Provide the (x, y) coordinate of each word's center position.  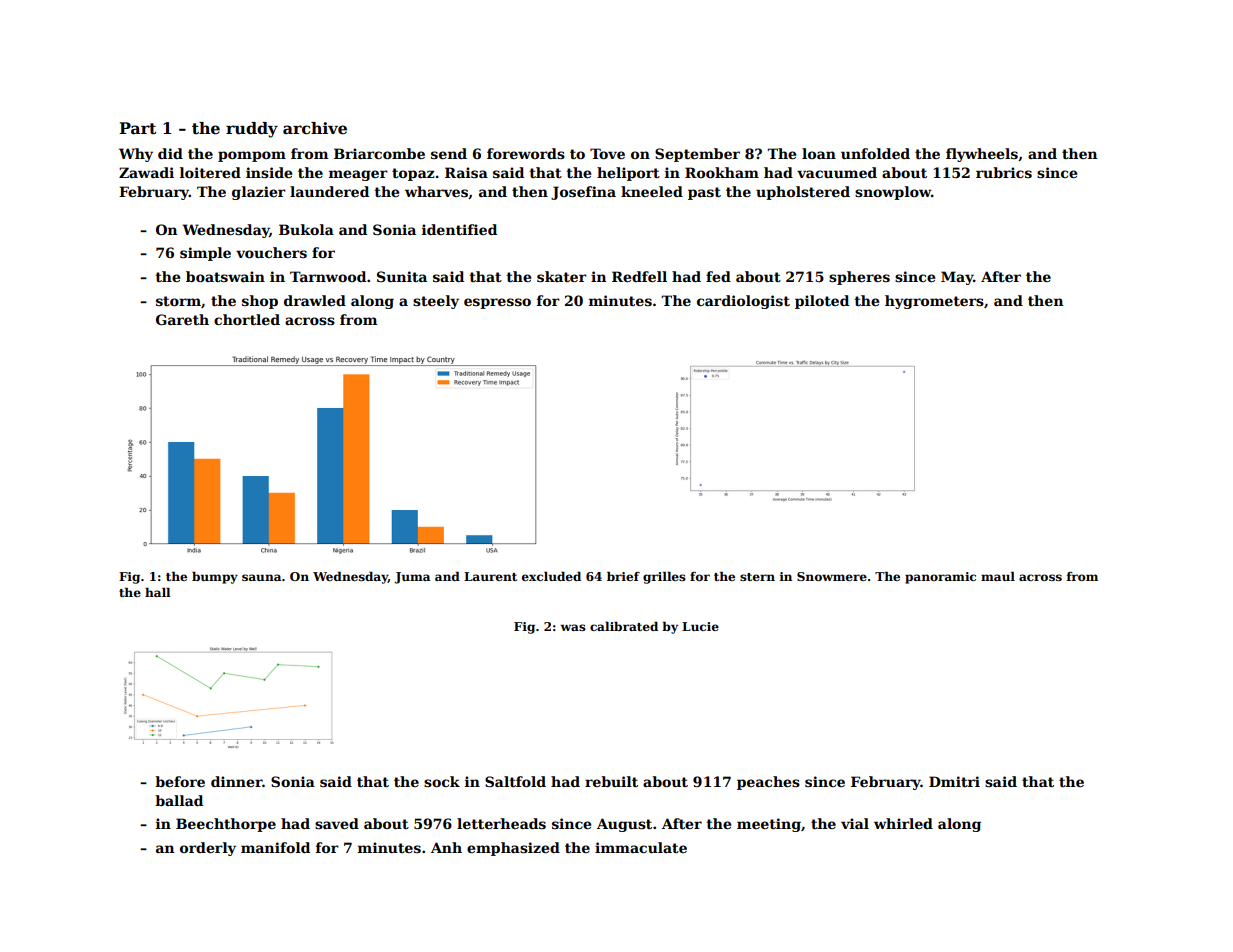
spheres (859, 278)
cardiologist (743, 302)
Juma (412, 578)
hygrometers (934, 302)
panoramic (940, 578)
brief (623, 576)
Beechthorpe (226, 825)
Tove (607, 153)
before (180, 781)
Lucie (700, 626)
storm (178, 301)
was (573, 627)
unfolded (875, 153)
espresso (497, 303)
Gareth (182, 319)
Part (137, 128)
